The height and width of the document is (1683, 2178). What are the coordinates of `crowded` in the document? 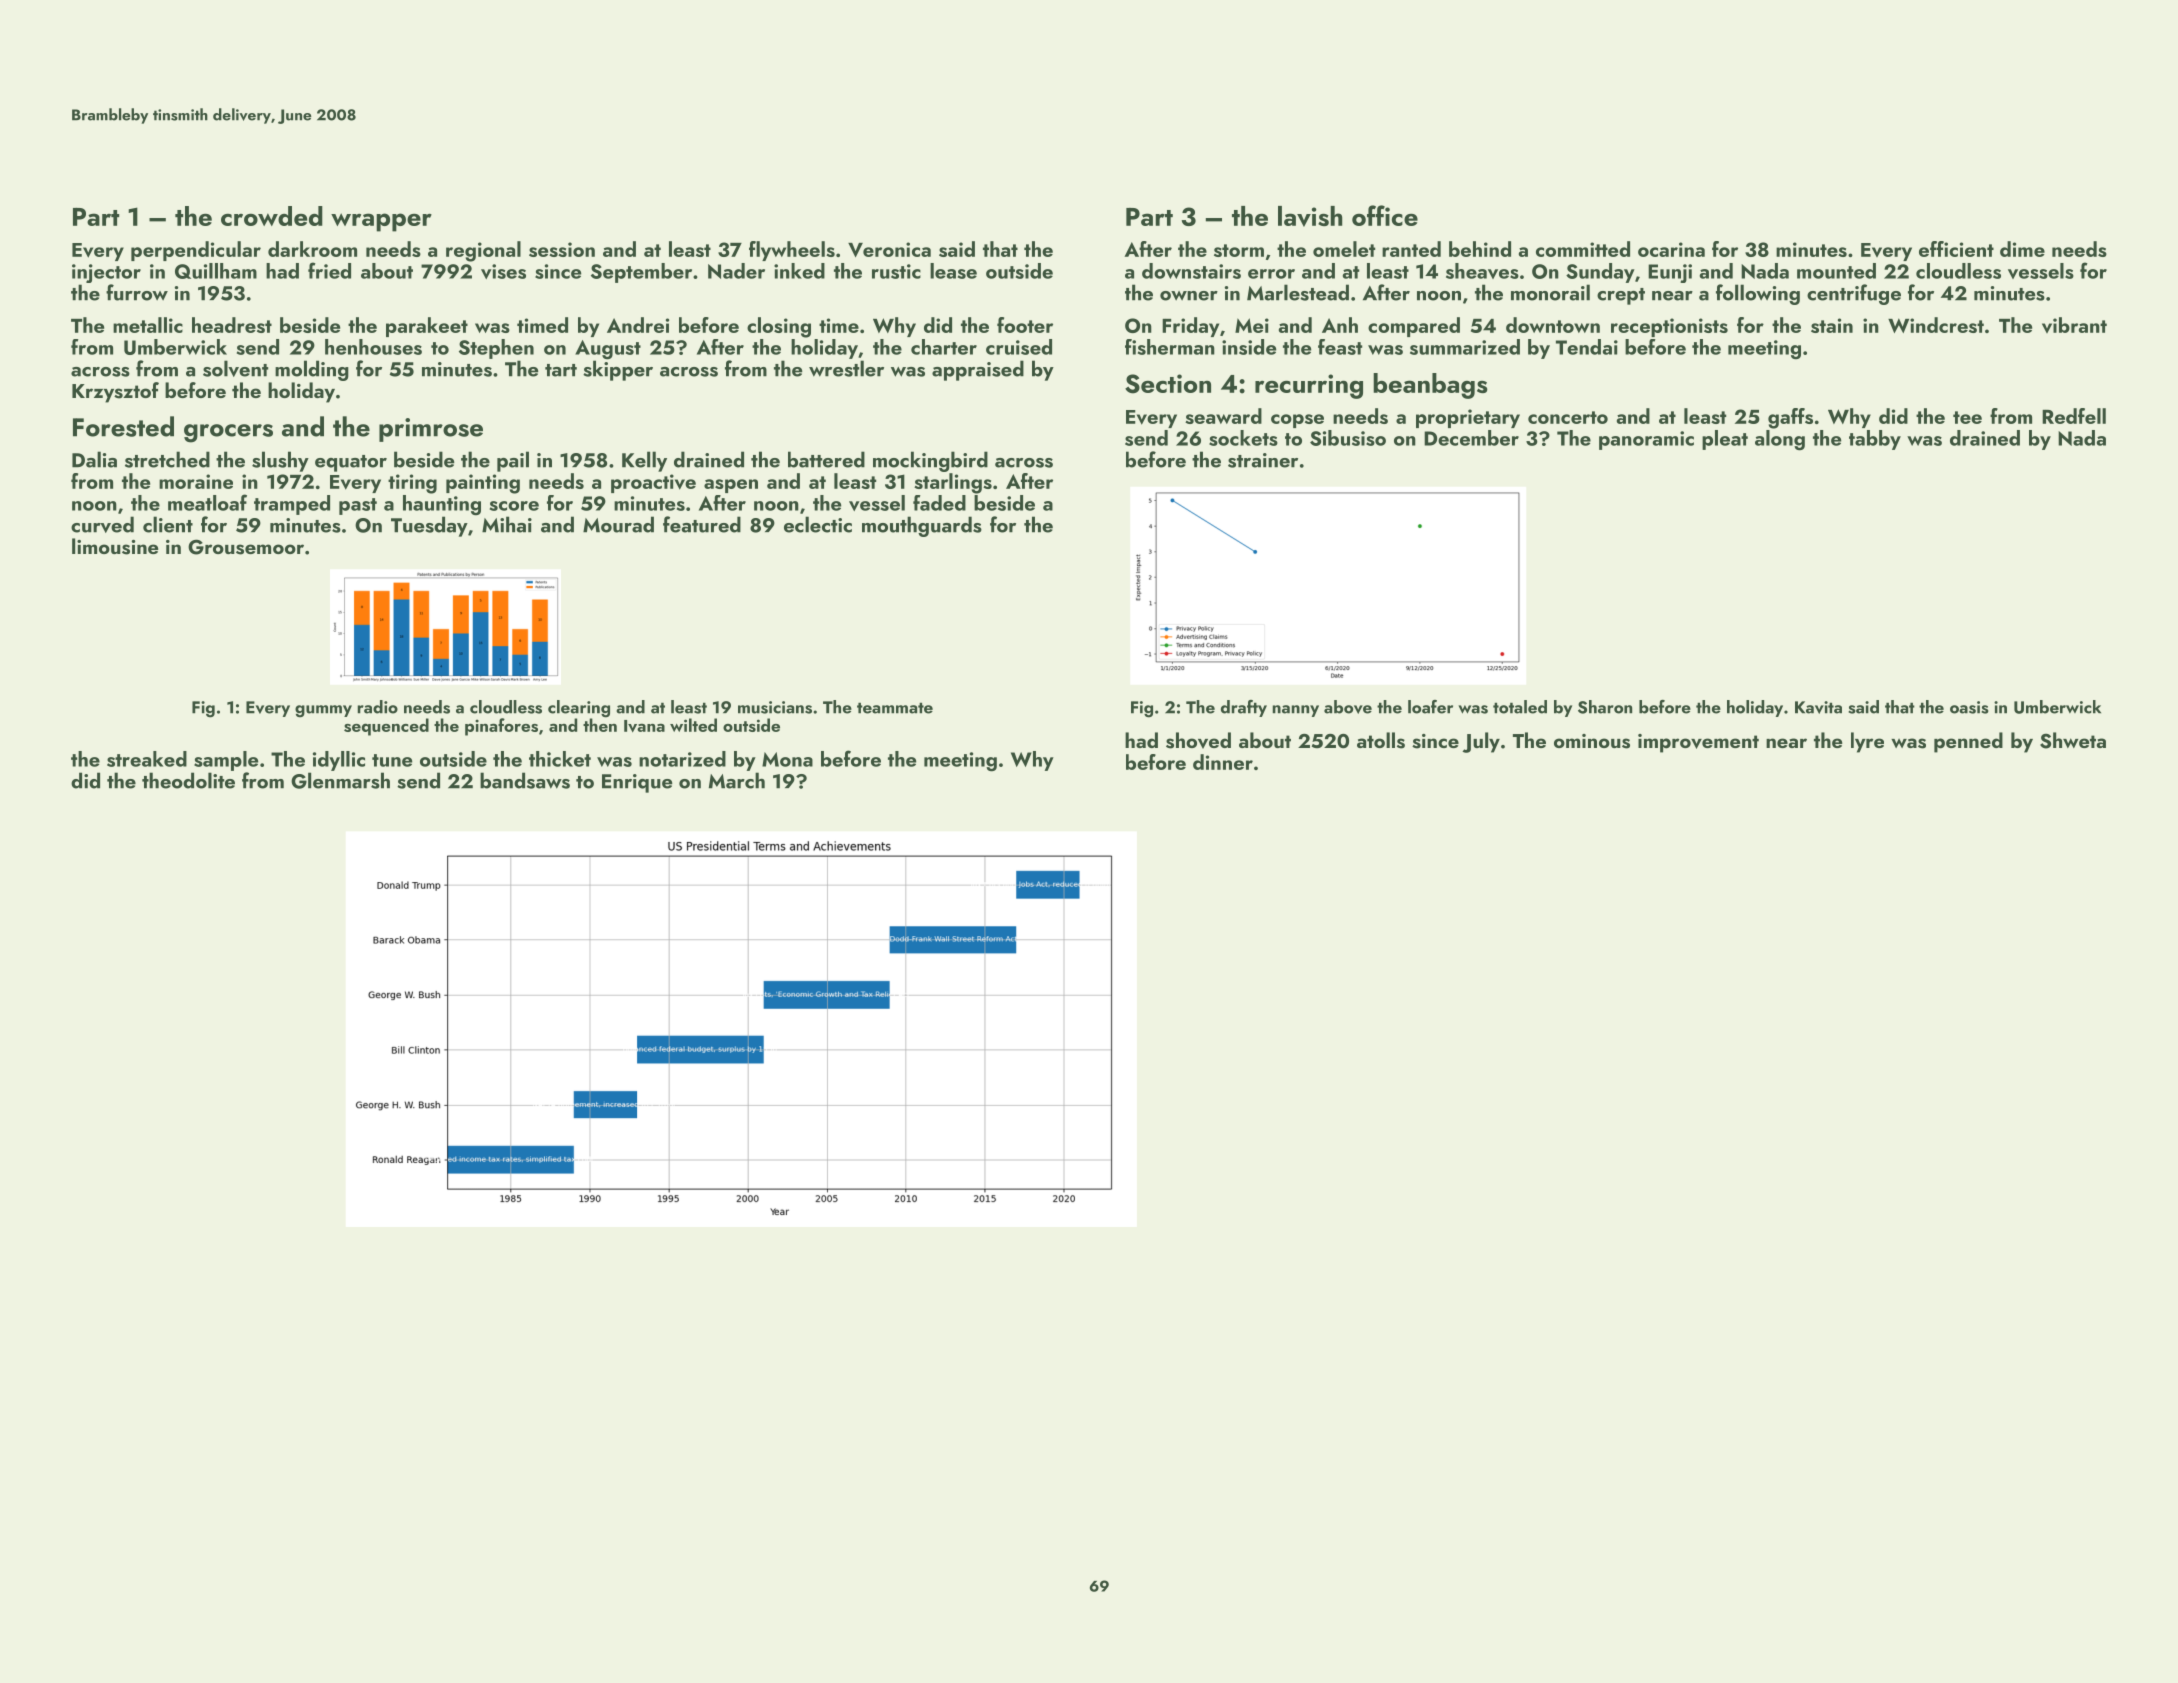 It's located at (272, 216).
